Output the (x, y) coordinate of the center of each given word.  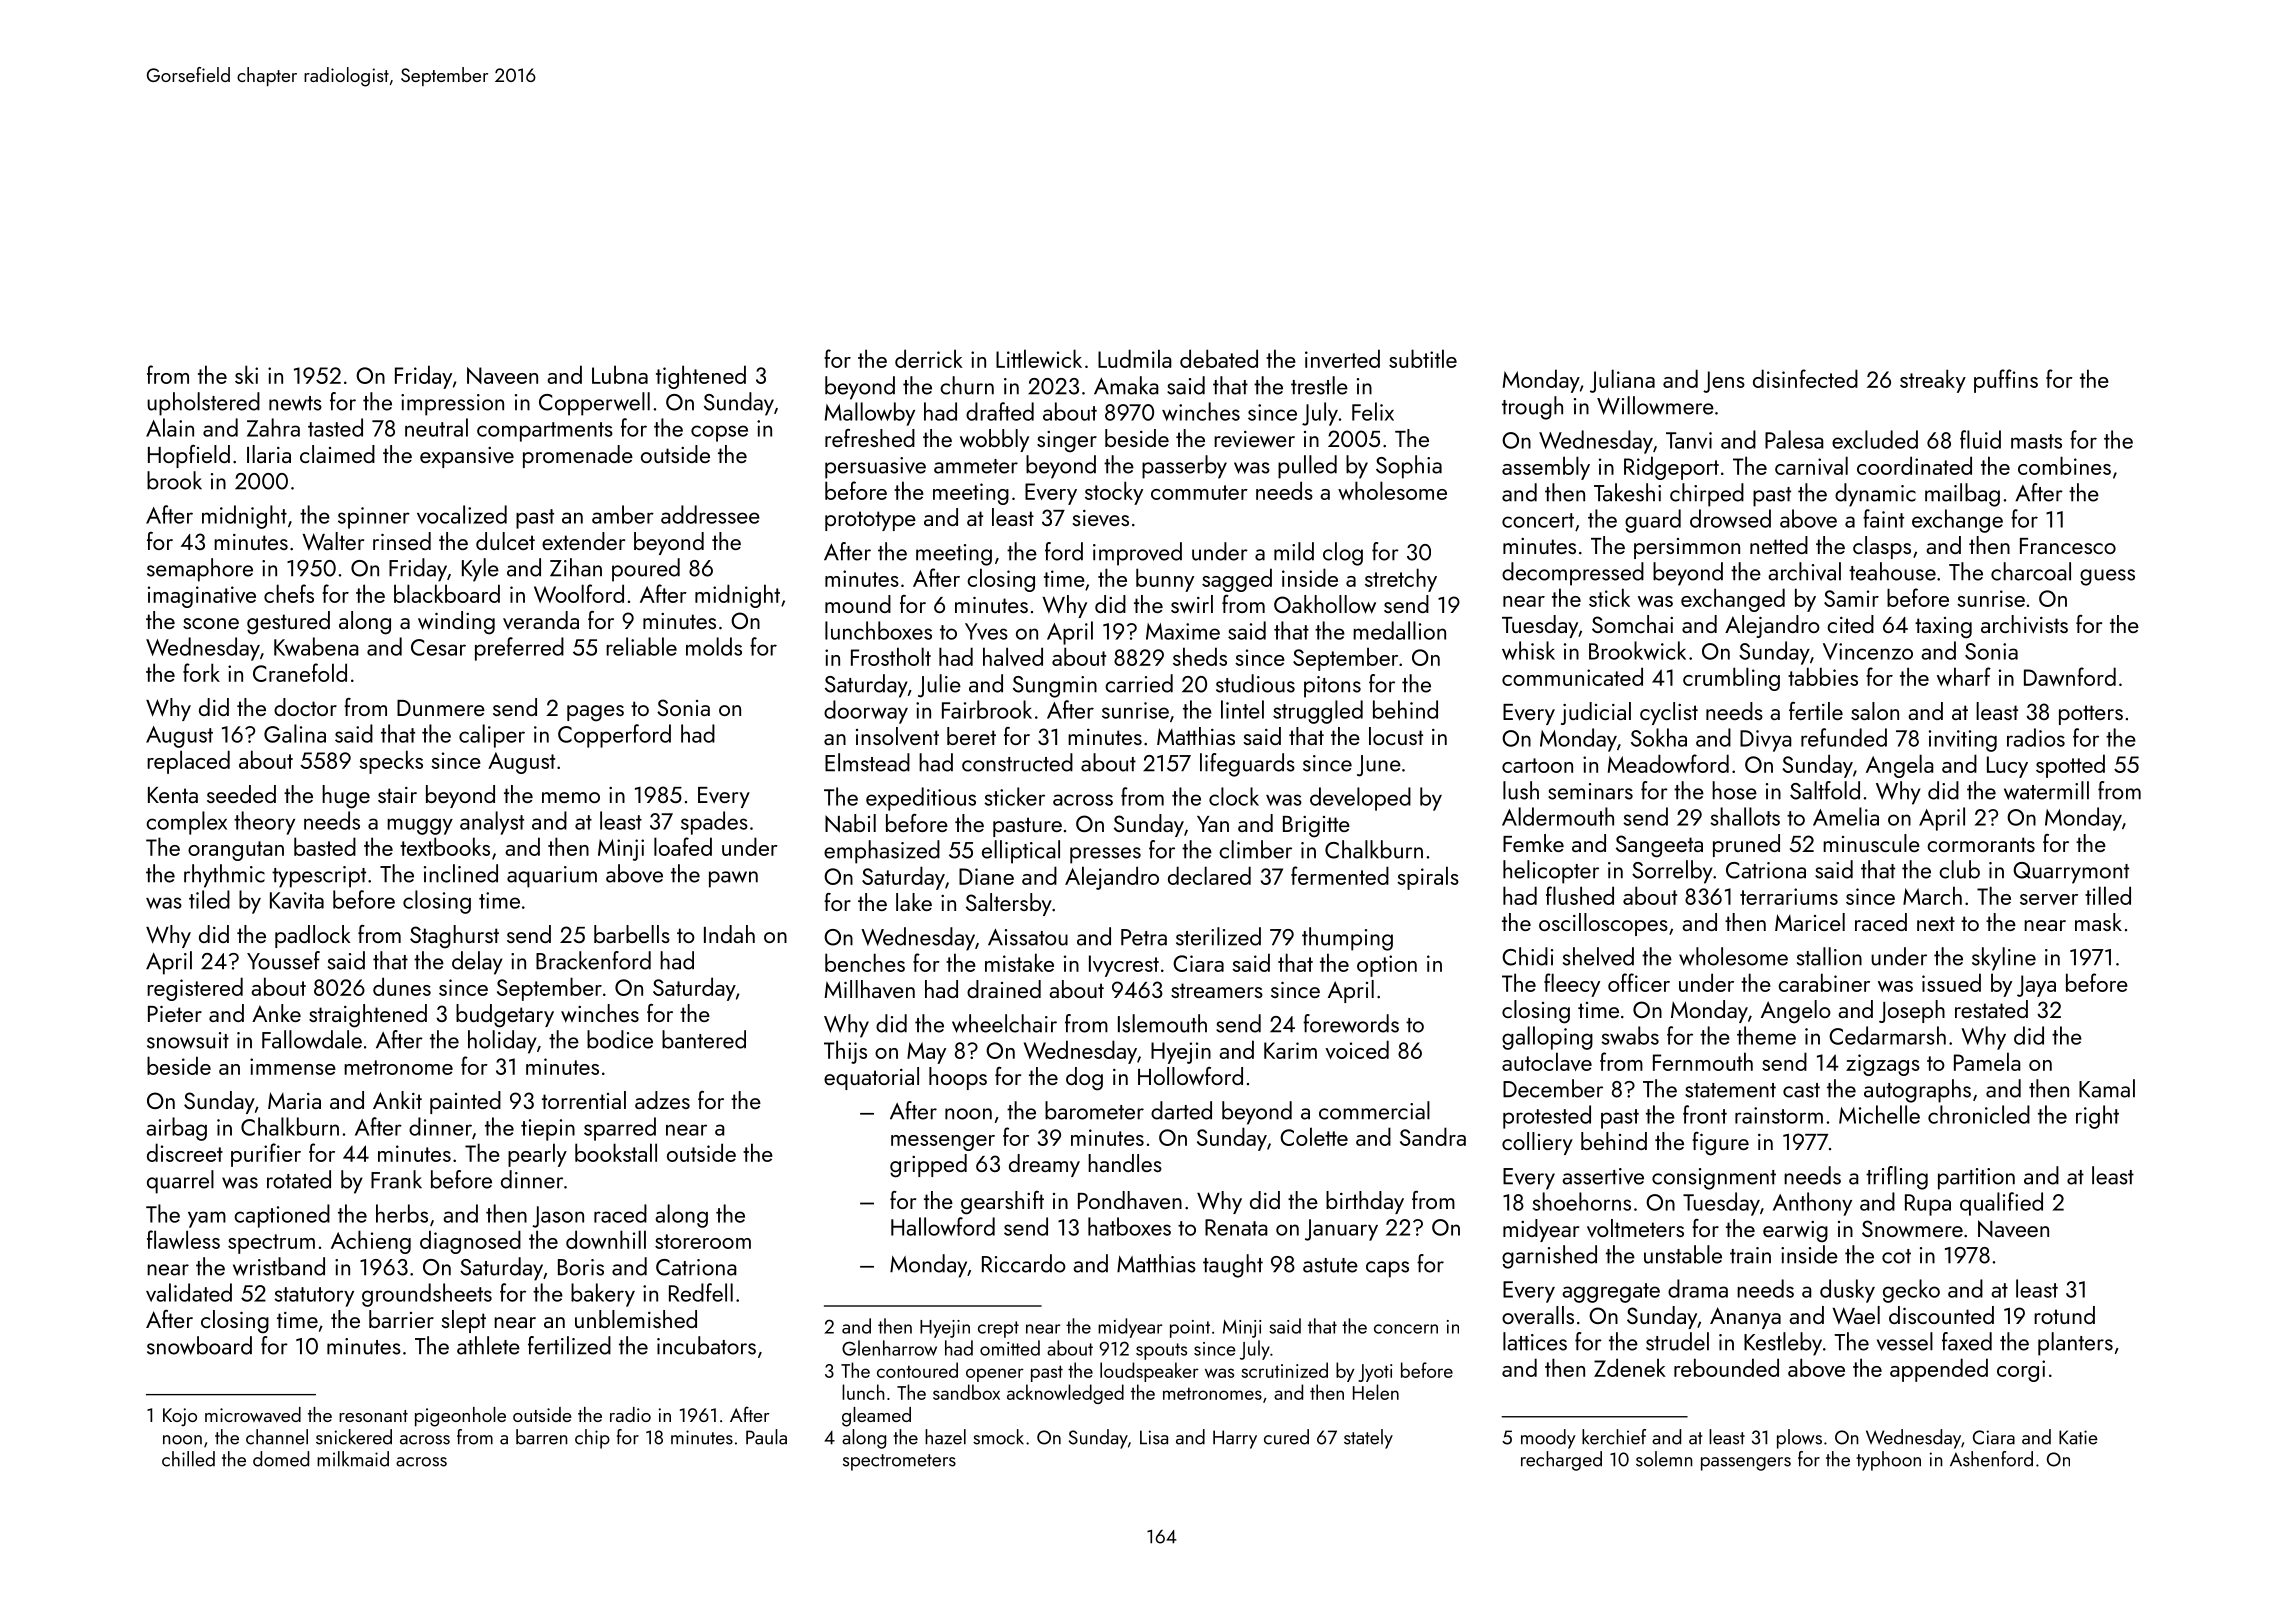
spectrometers (899, 1462)
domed (281, 1459)
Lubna (620, 374)
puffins (2006, 381)
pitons (1332, 687)
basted (325, 846)
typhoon (1888, 1461)
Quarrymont (2071, 873)
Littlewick (1039, 358)
